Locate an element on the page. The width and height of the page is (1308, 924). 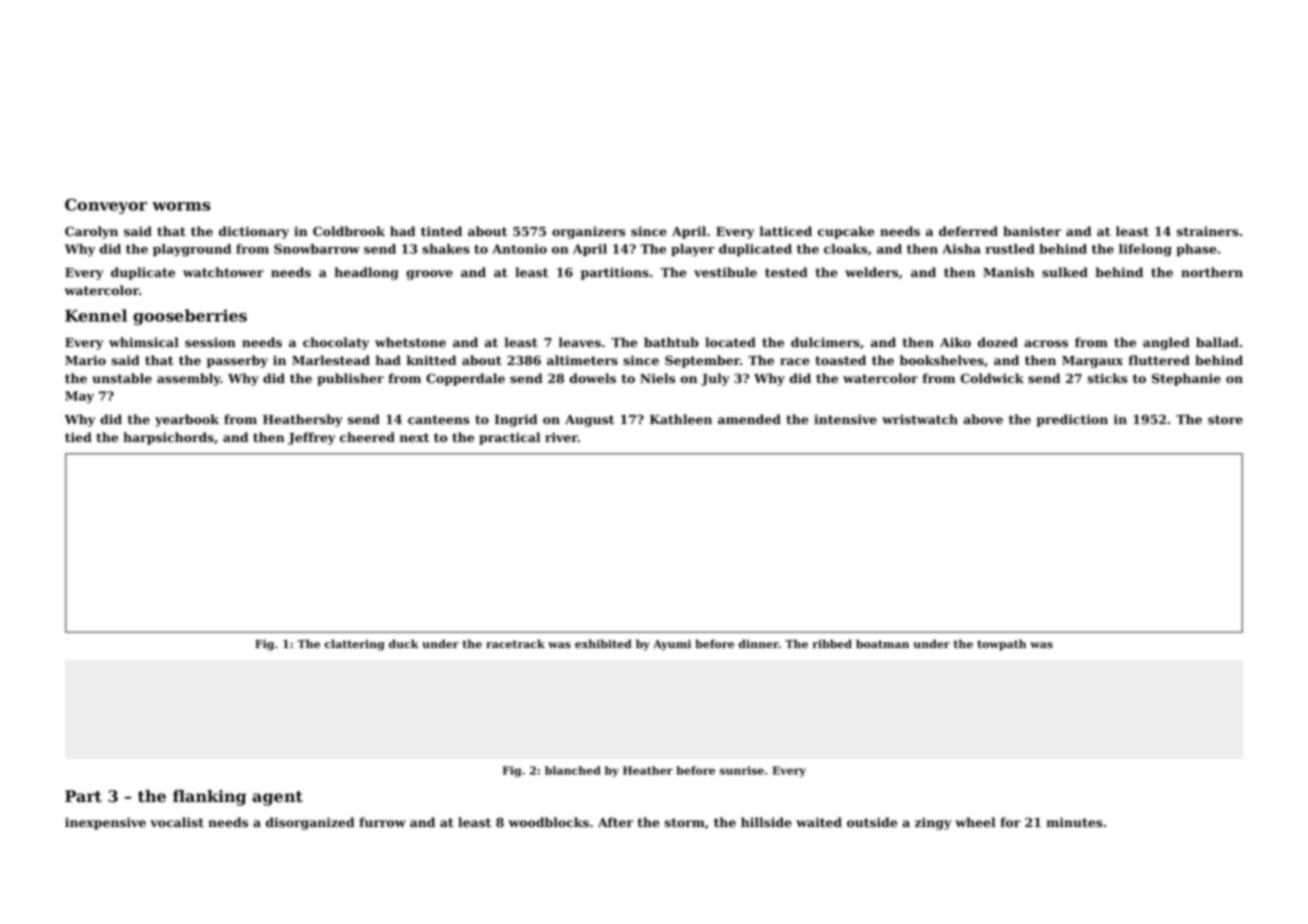
cheered is located at coordinates (367, 437).
